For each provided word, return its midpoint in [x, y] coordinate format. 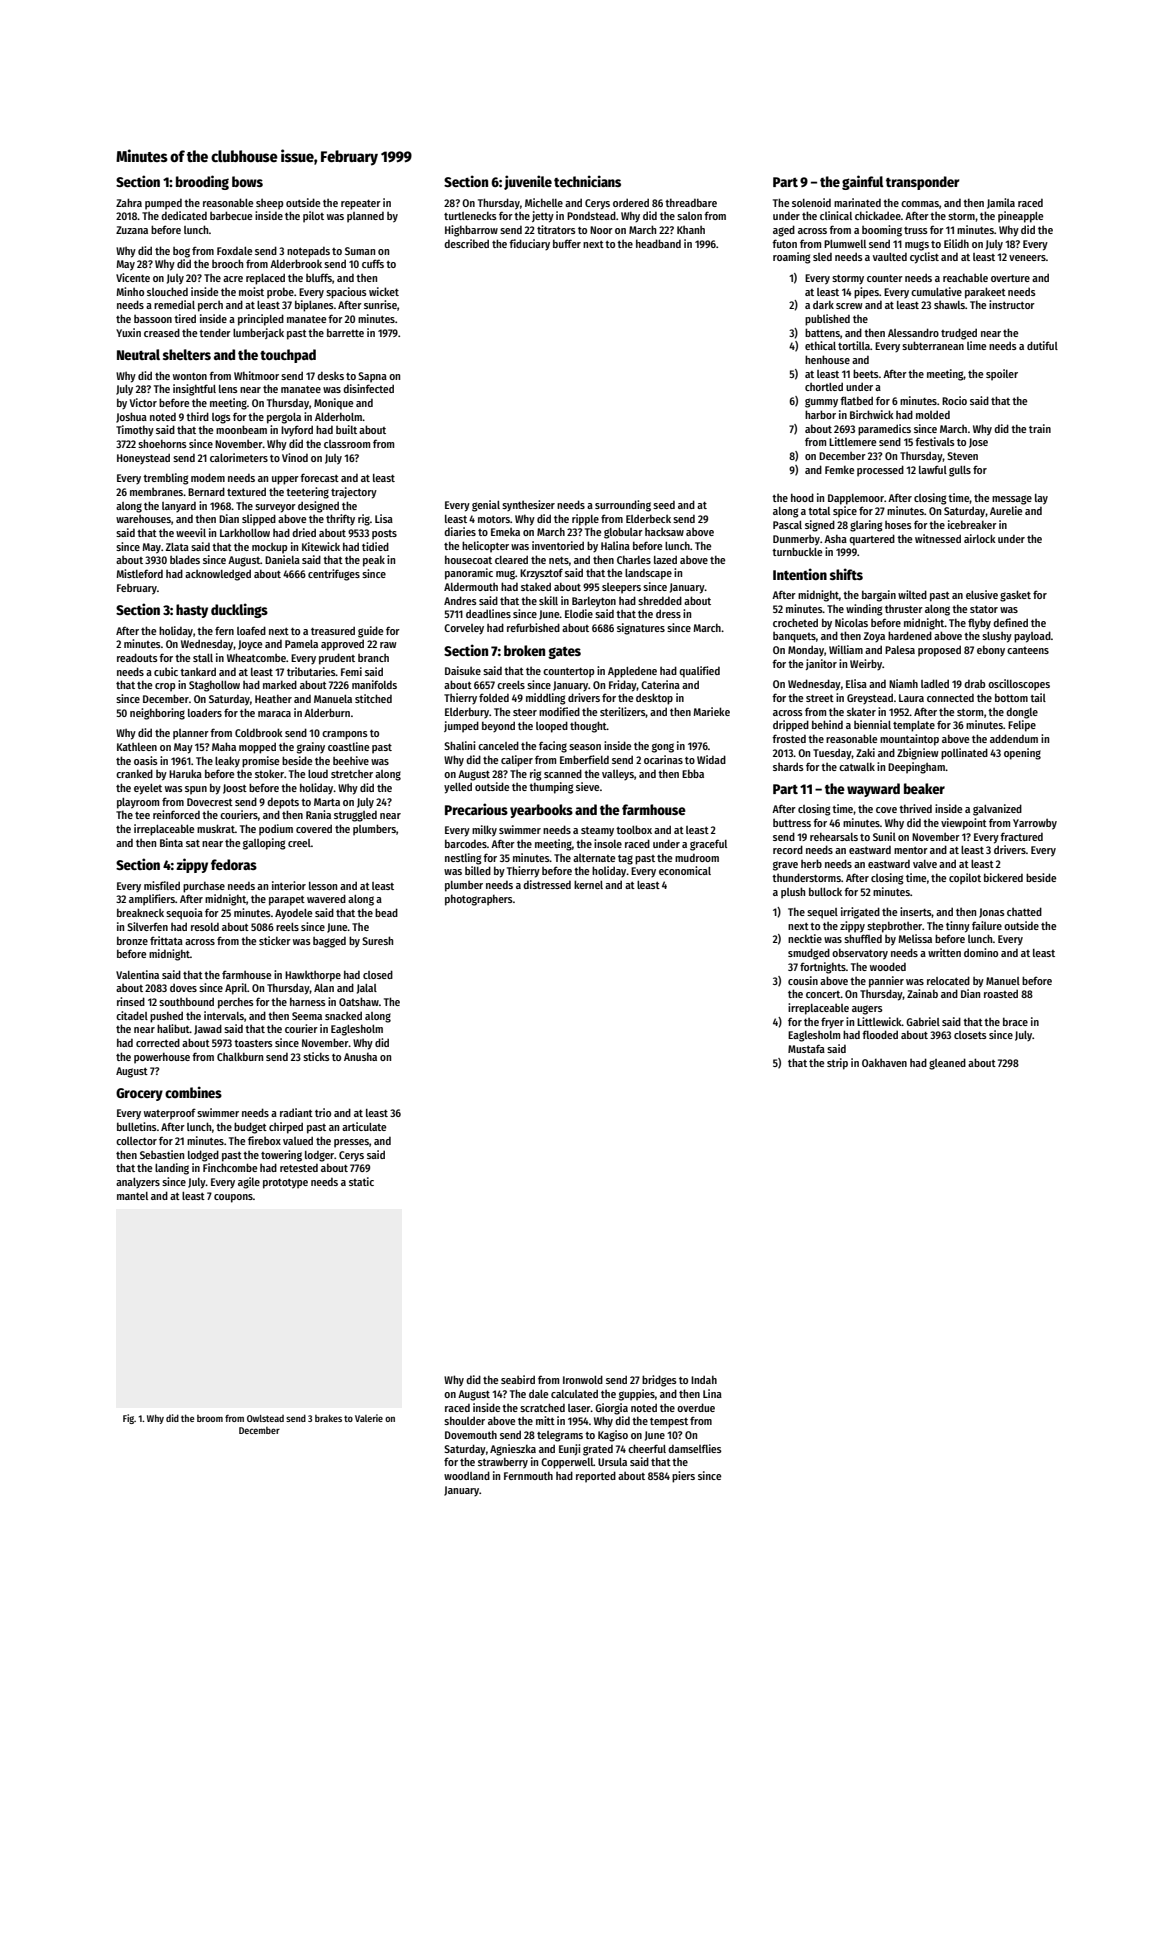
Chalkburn [240, 1056]
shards [788, 766]
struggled [355, 816]
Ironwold [583, 1379]
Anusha [360, 1056]
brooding [202, 182]
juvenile [528, 182]
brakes [328, 1418]
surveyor [275, 508]
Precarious [476, 809]
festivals [935, 441]
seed [664, 504]
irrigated [860, 913]
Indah [704, 1379]
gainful [863, 182]
